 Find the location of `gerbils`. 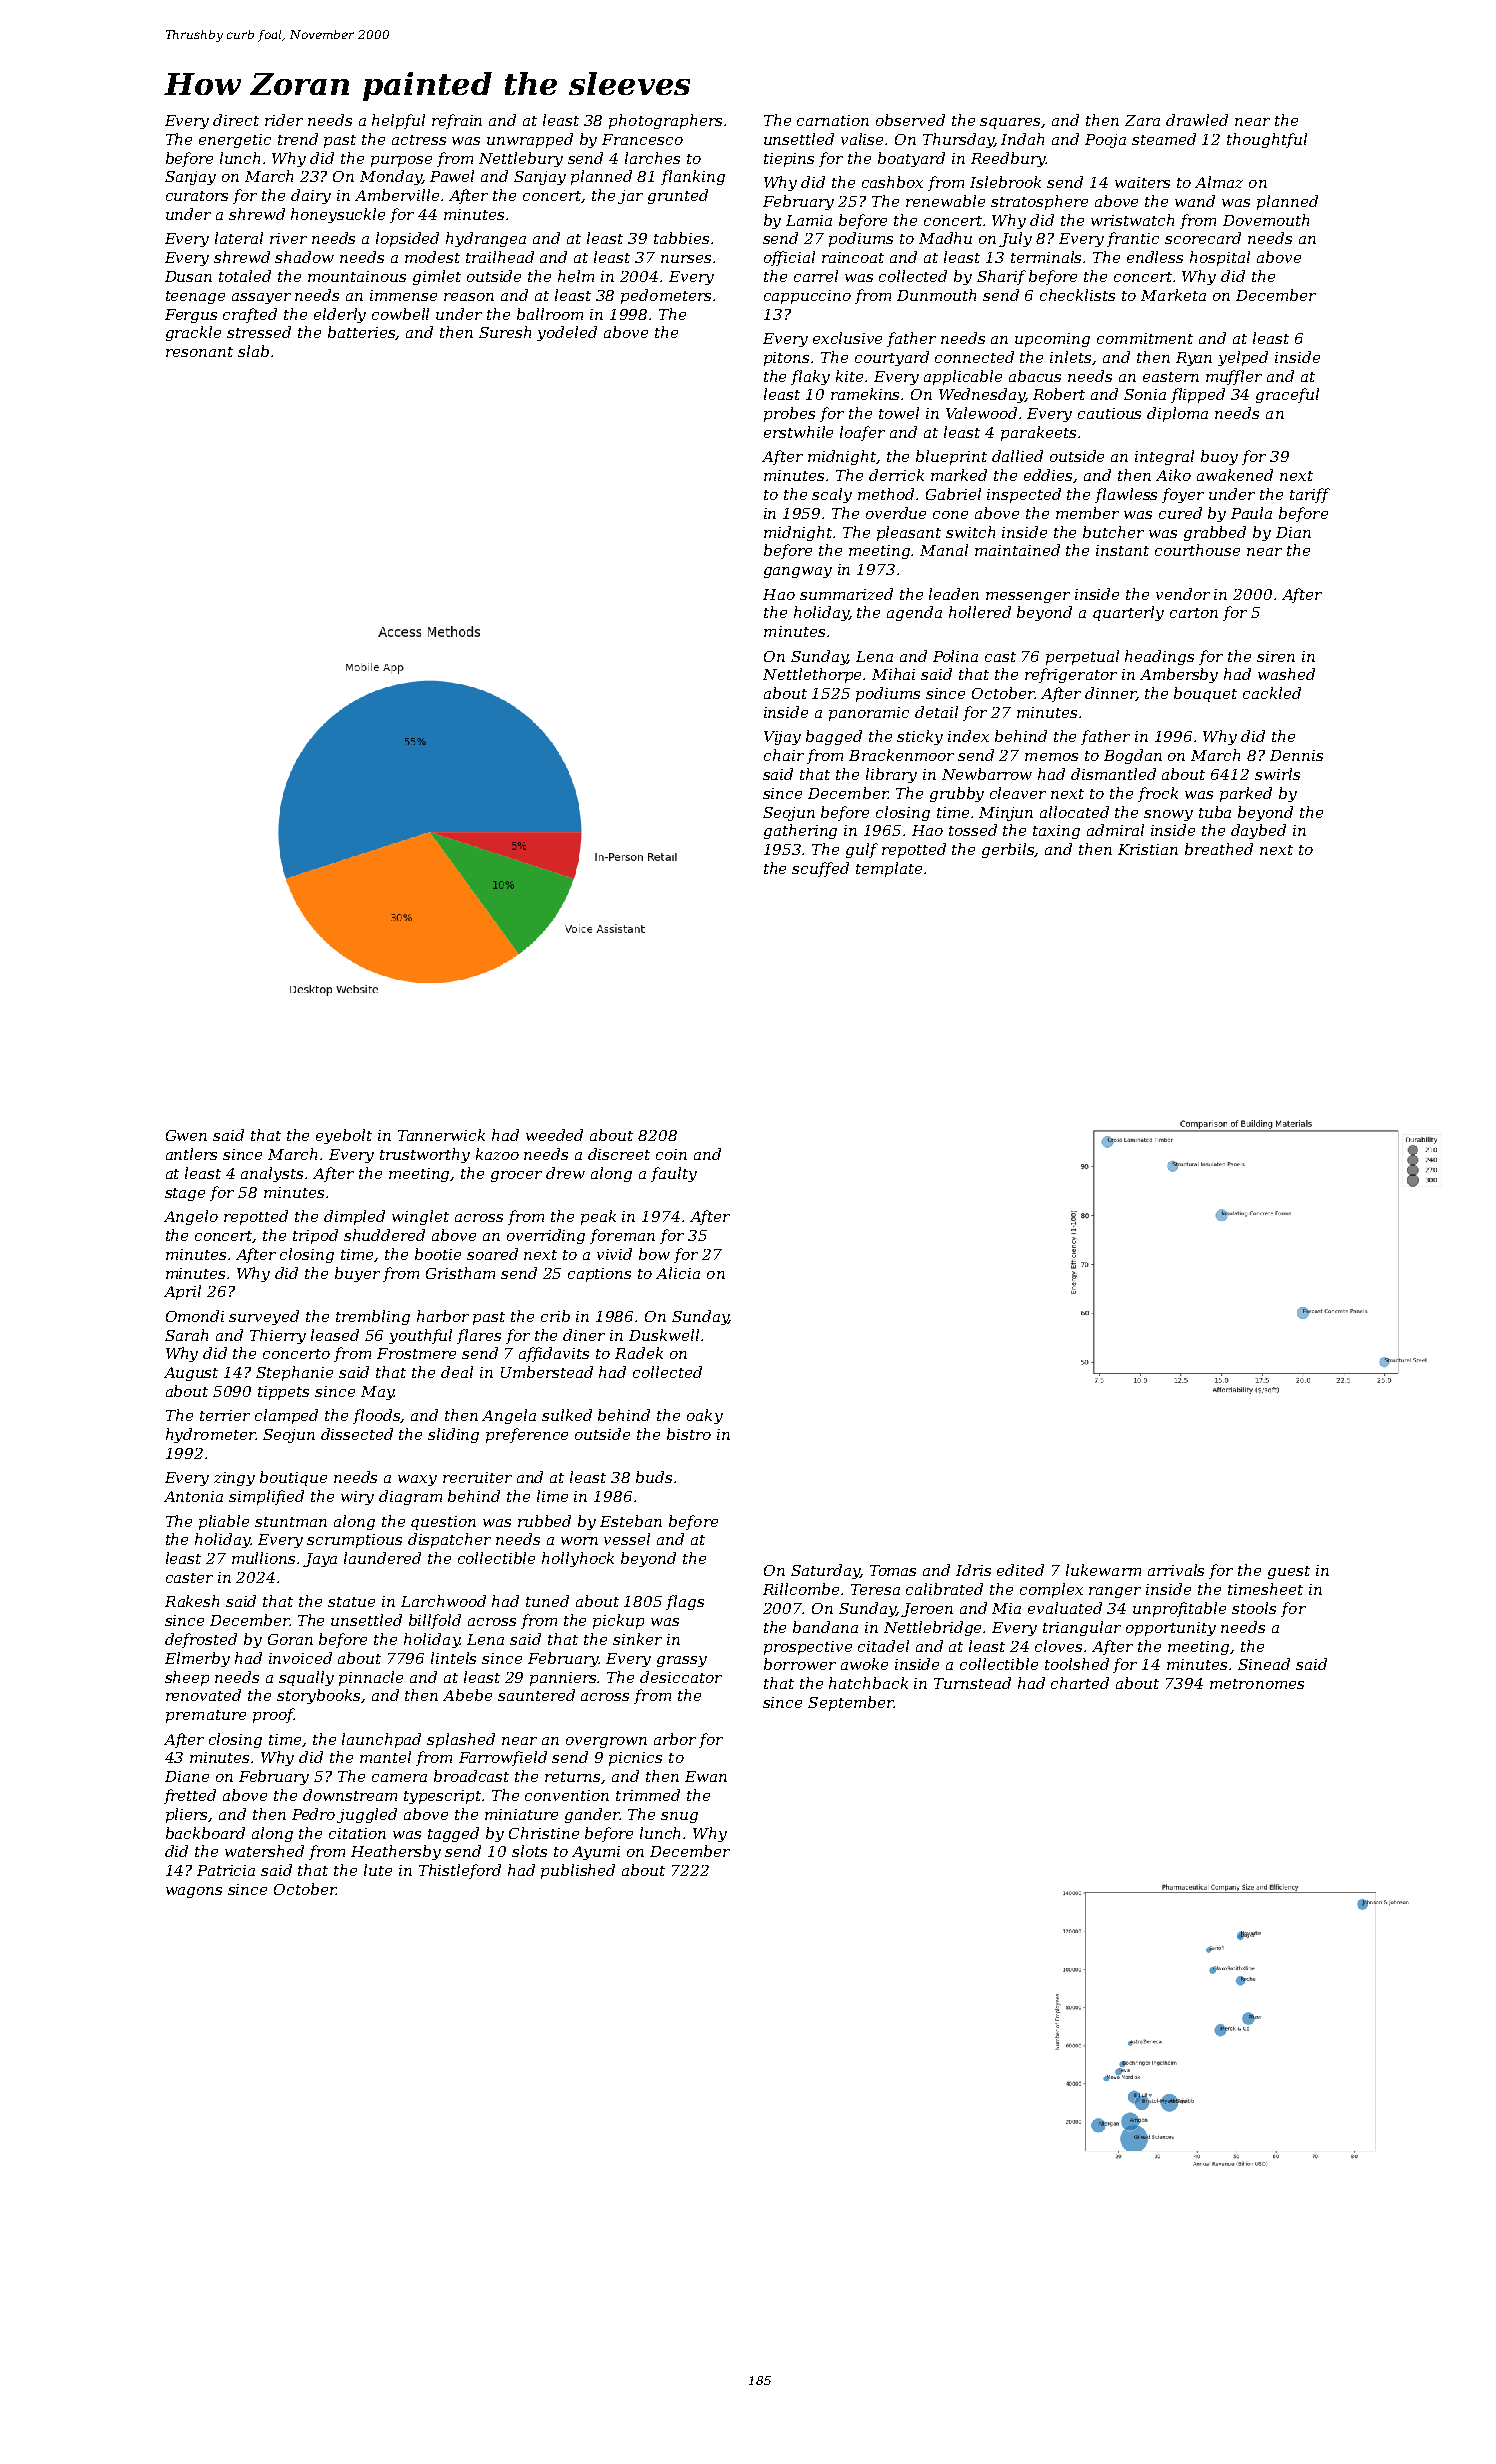

gerbils is located at coordinates (1008, 850).
